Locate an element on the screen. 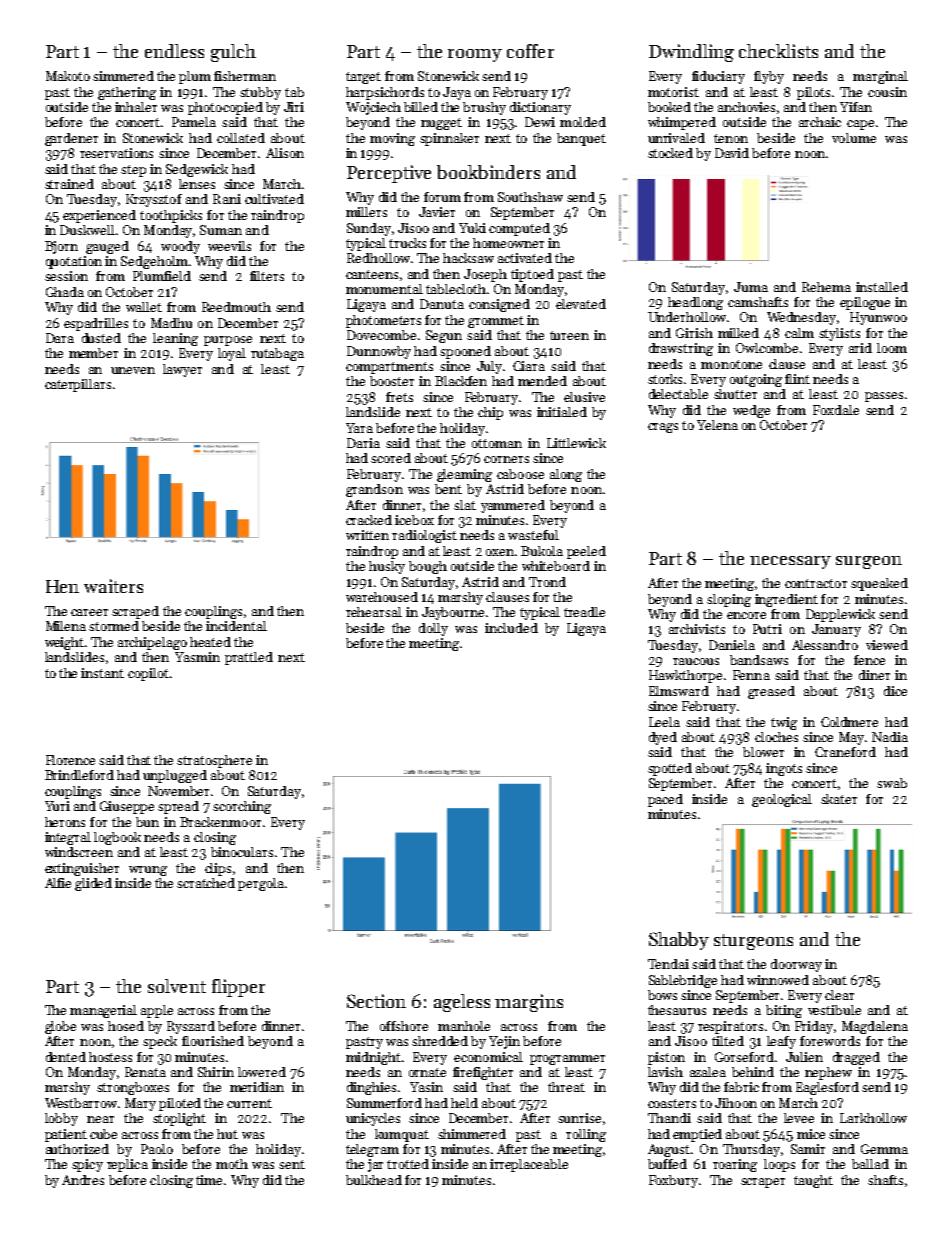  Juma is located at coordinates (751, 287).
